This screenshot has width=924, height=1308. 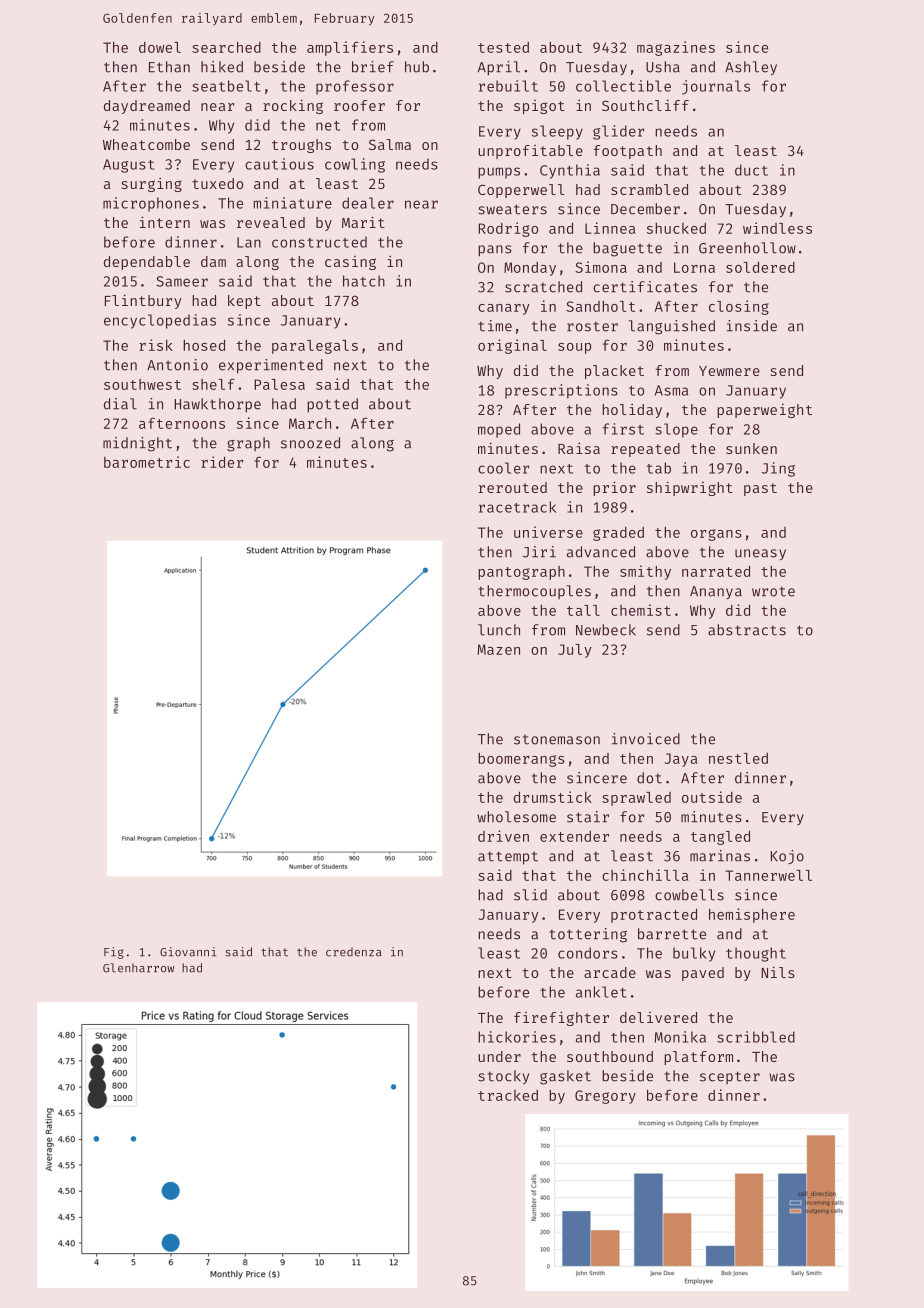 What do you see at coordinates (503, 1077) in the screenshot?
I see `stocky` at bounding box center [503, 1077].
